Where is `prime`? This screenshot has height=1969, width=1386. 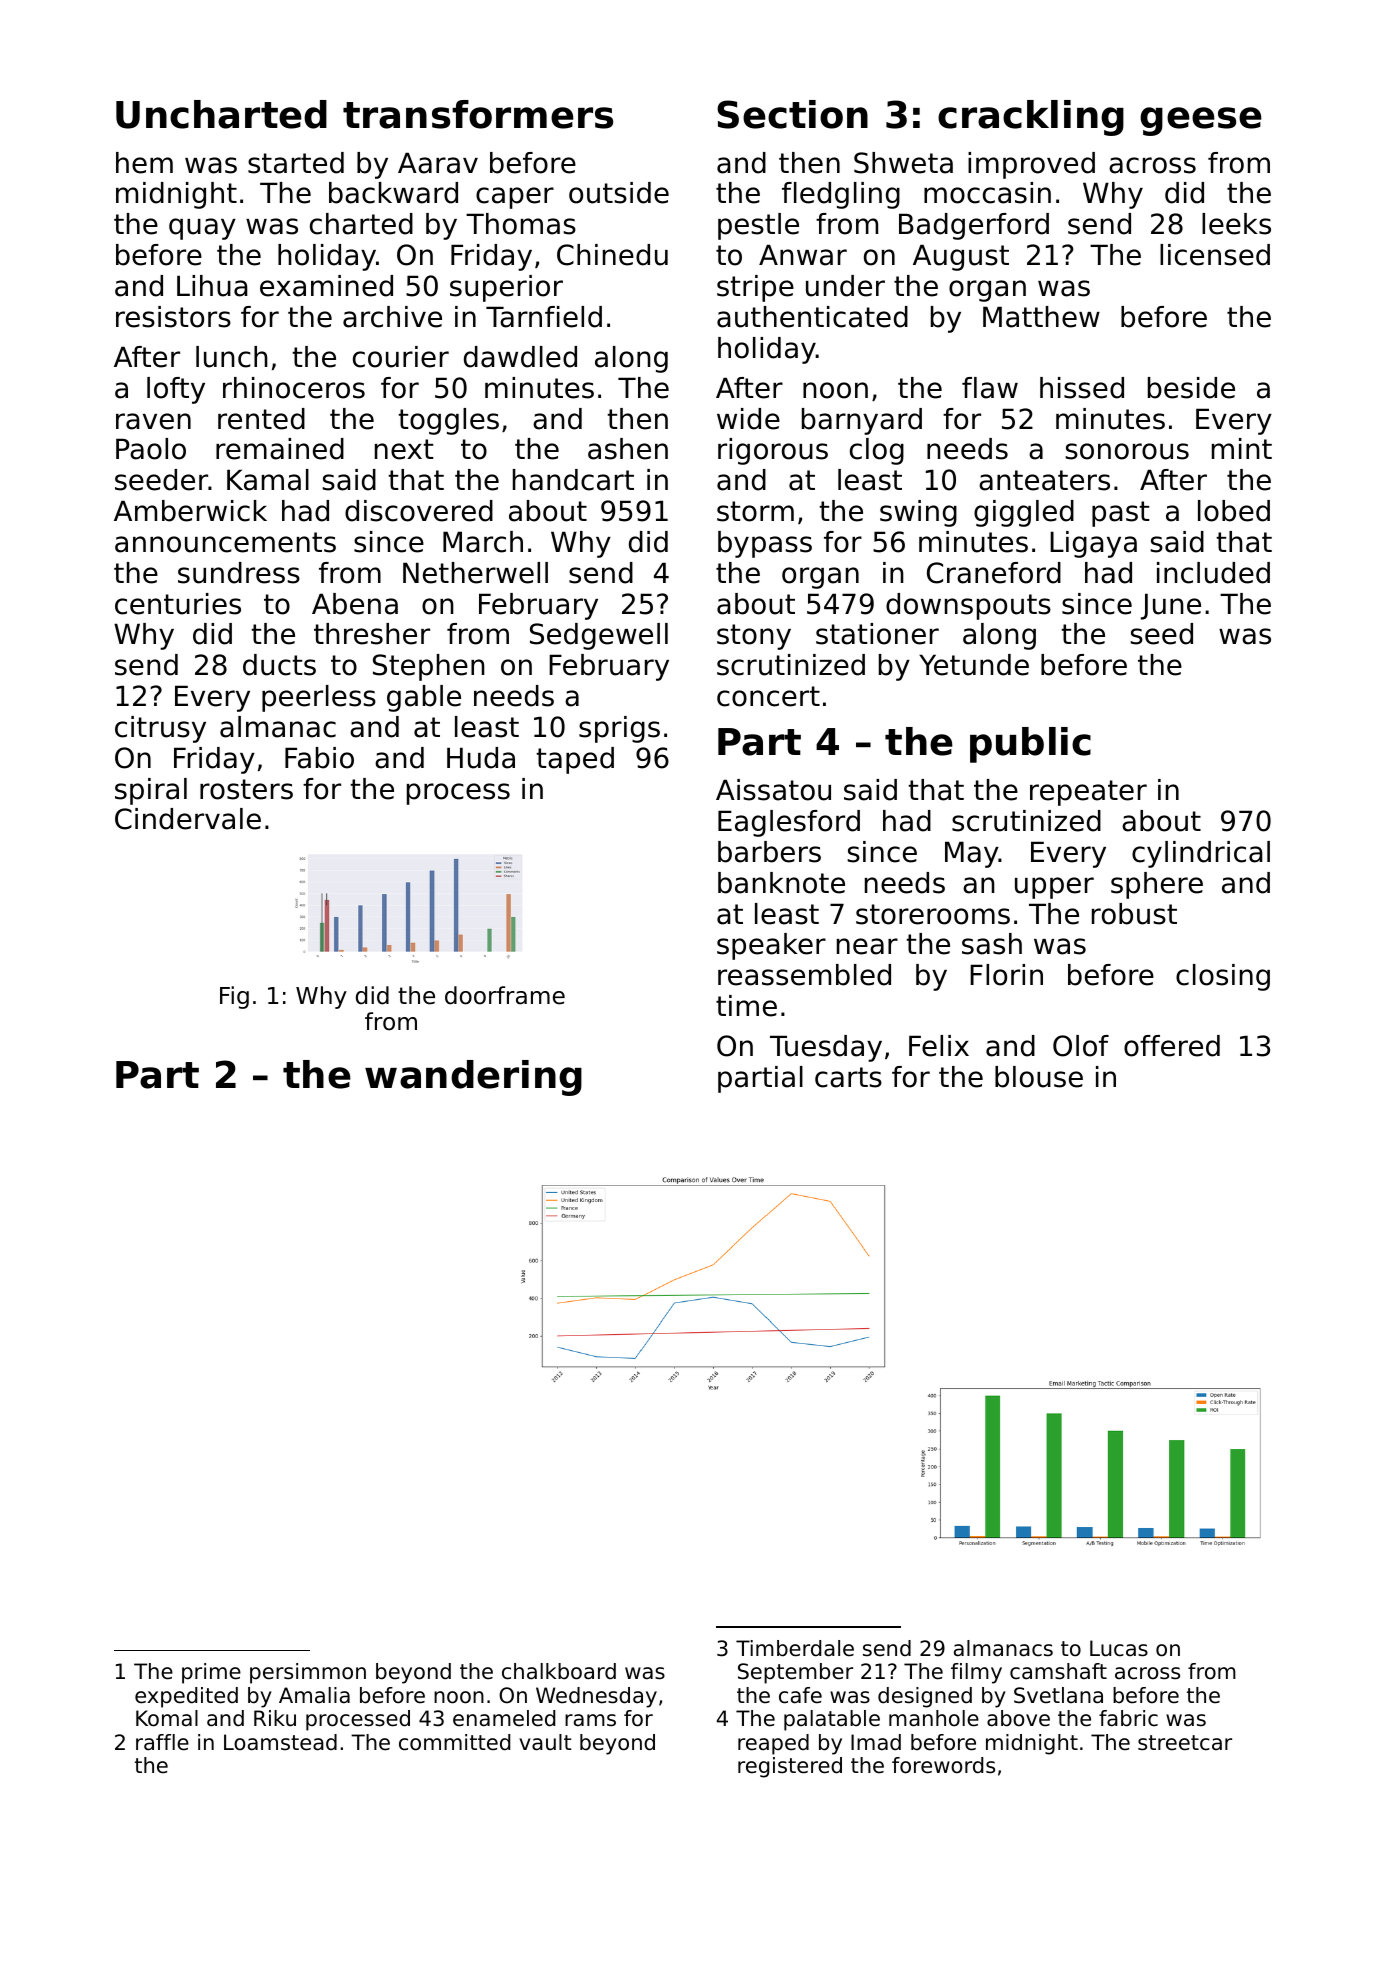
prime is located at coordinates (211, 1673).
